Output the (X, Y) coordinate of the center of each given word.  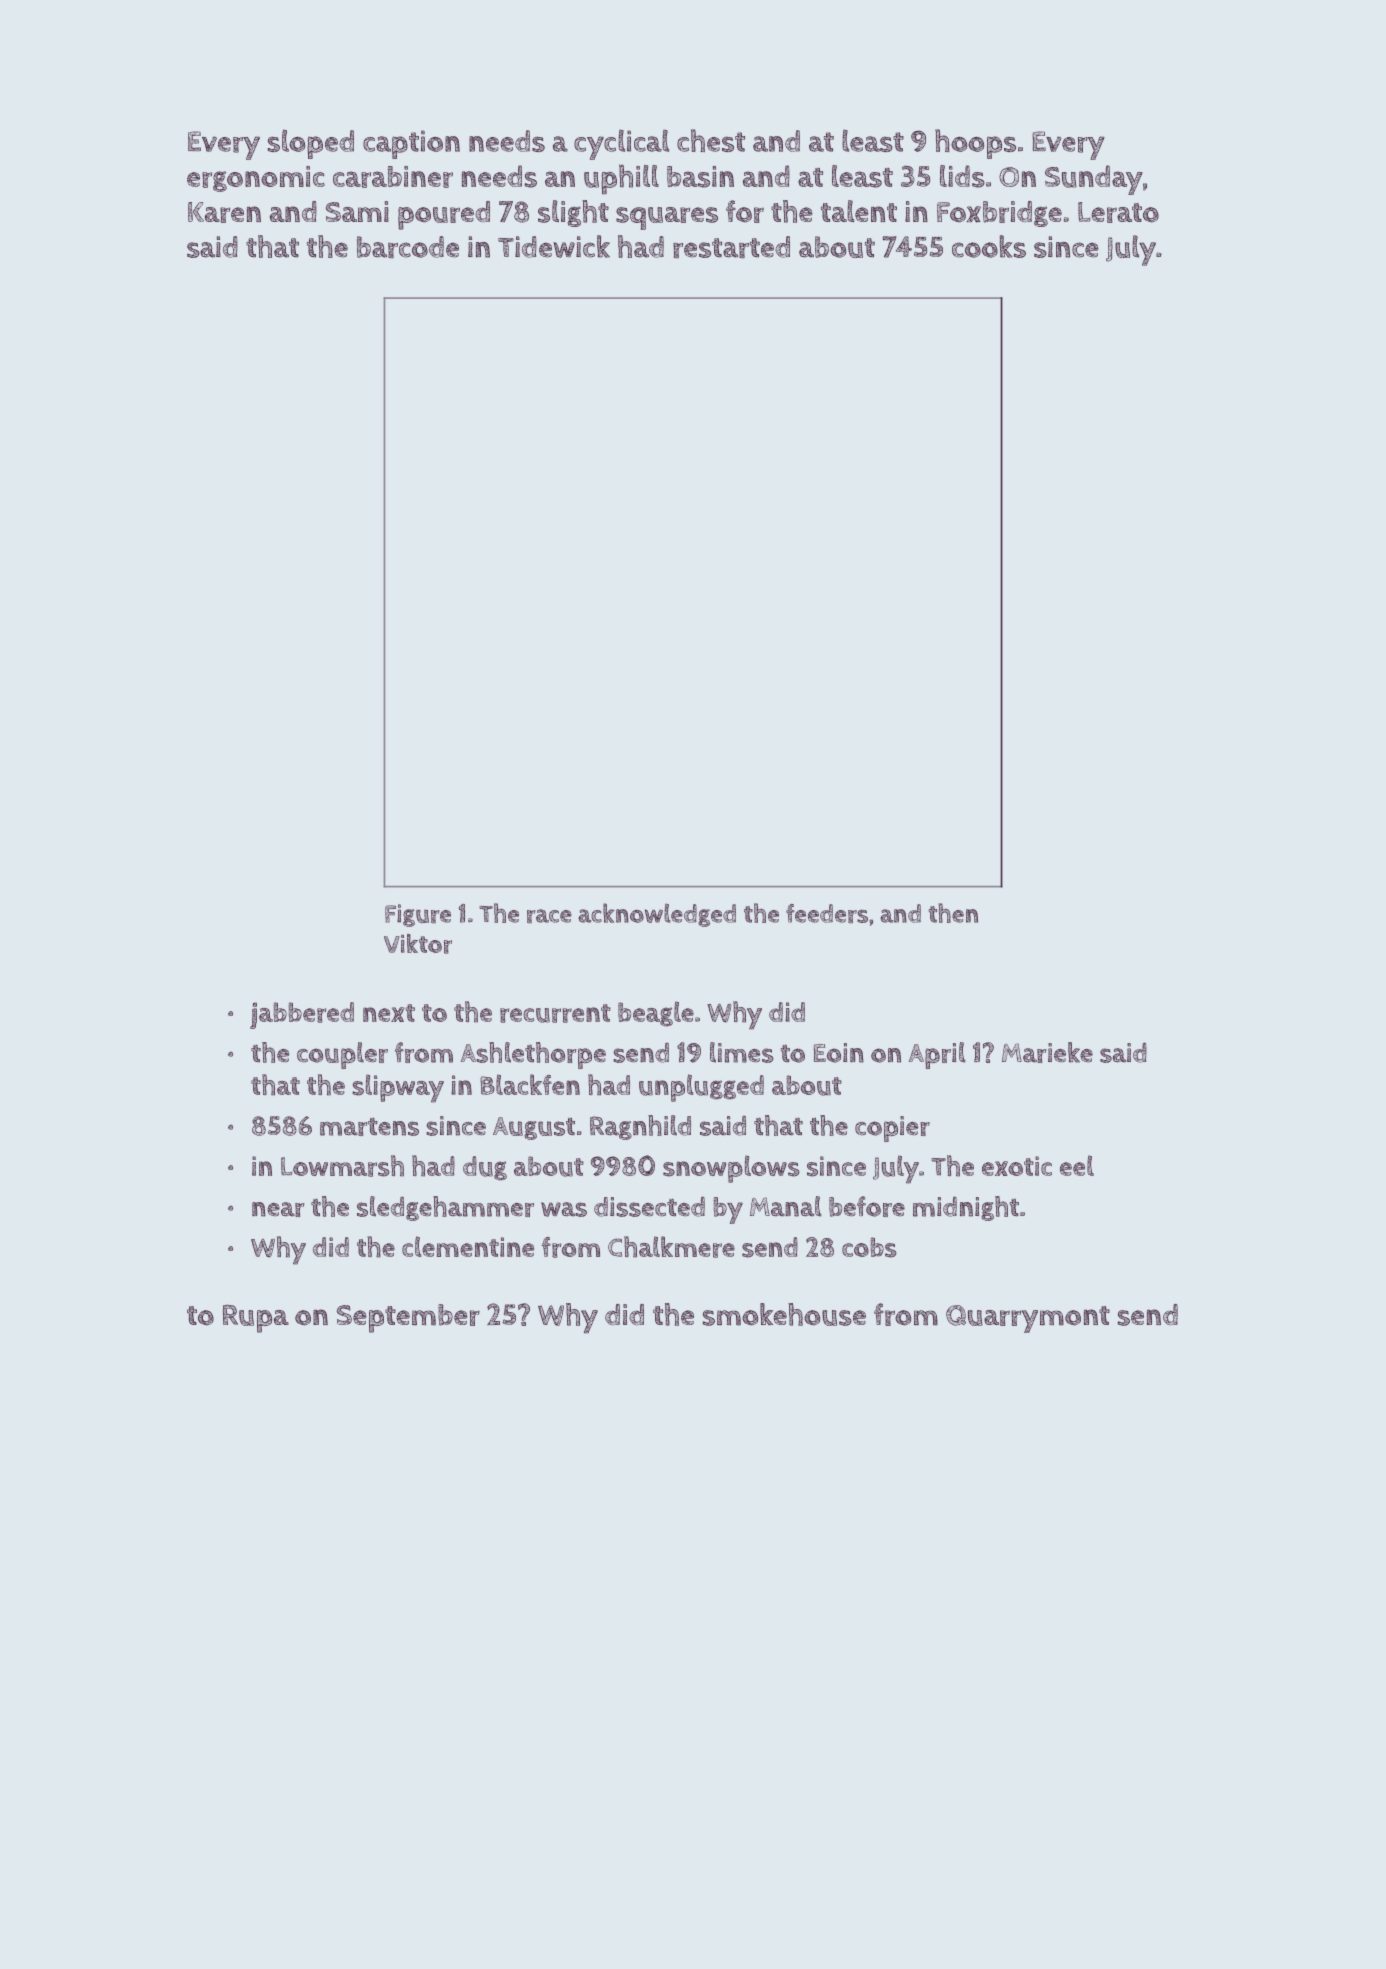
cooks (989, 246)
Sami (357, 211)
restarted (731, 247)
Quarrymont (1028, 1319)
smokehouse (784, 1314)
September (408, 1318)
